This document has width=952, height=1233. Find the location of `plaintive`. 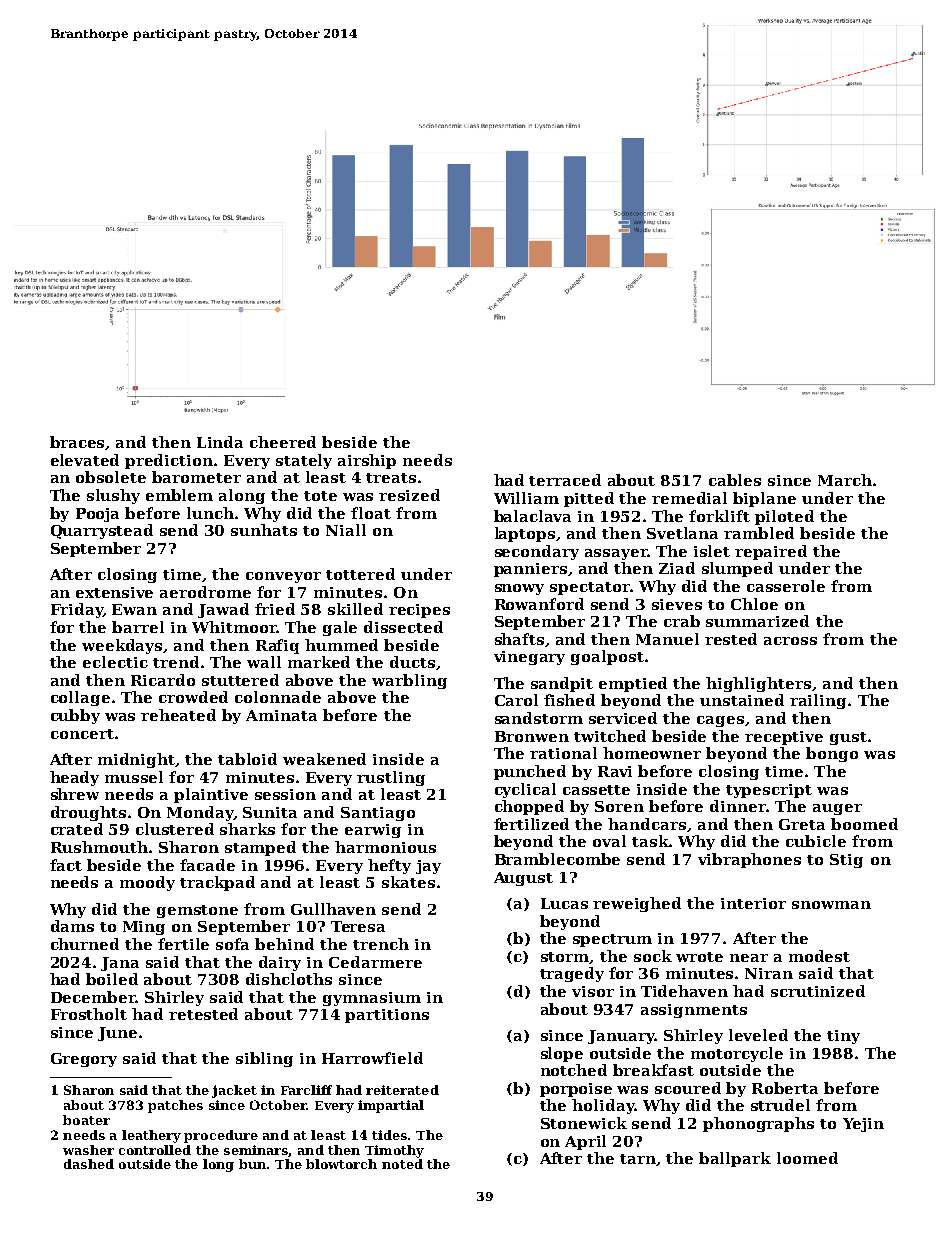

plaintive is located at coordinates (211, 795).
